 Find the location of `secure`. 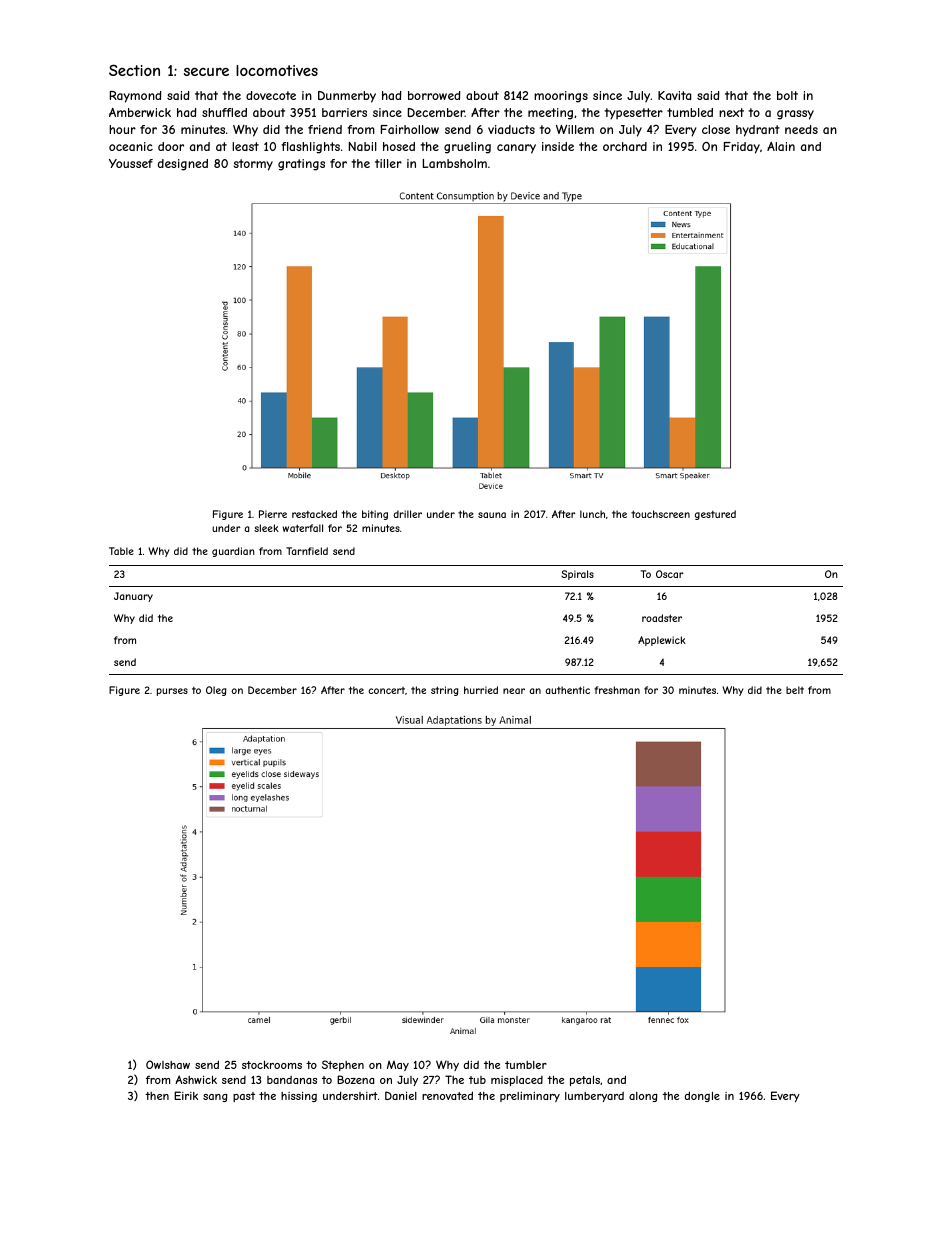

secure is located at coordinates (206, 72).
